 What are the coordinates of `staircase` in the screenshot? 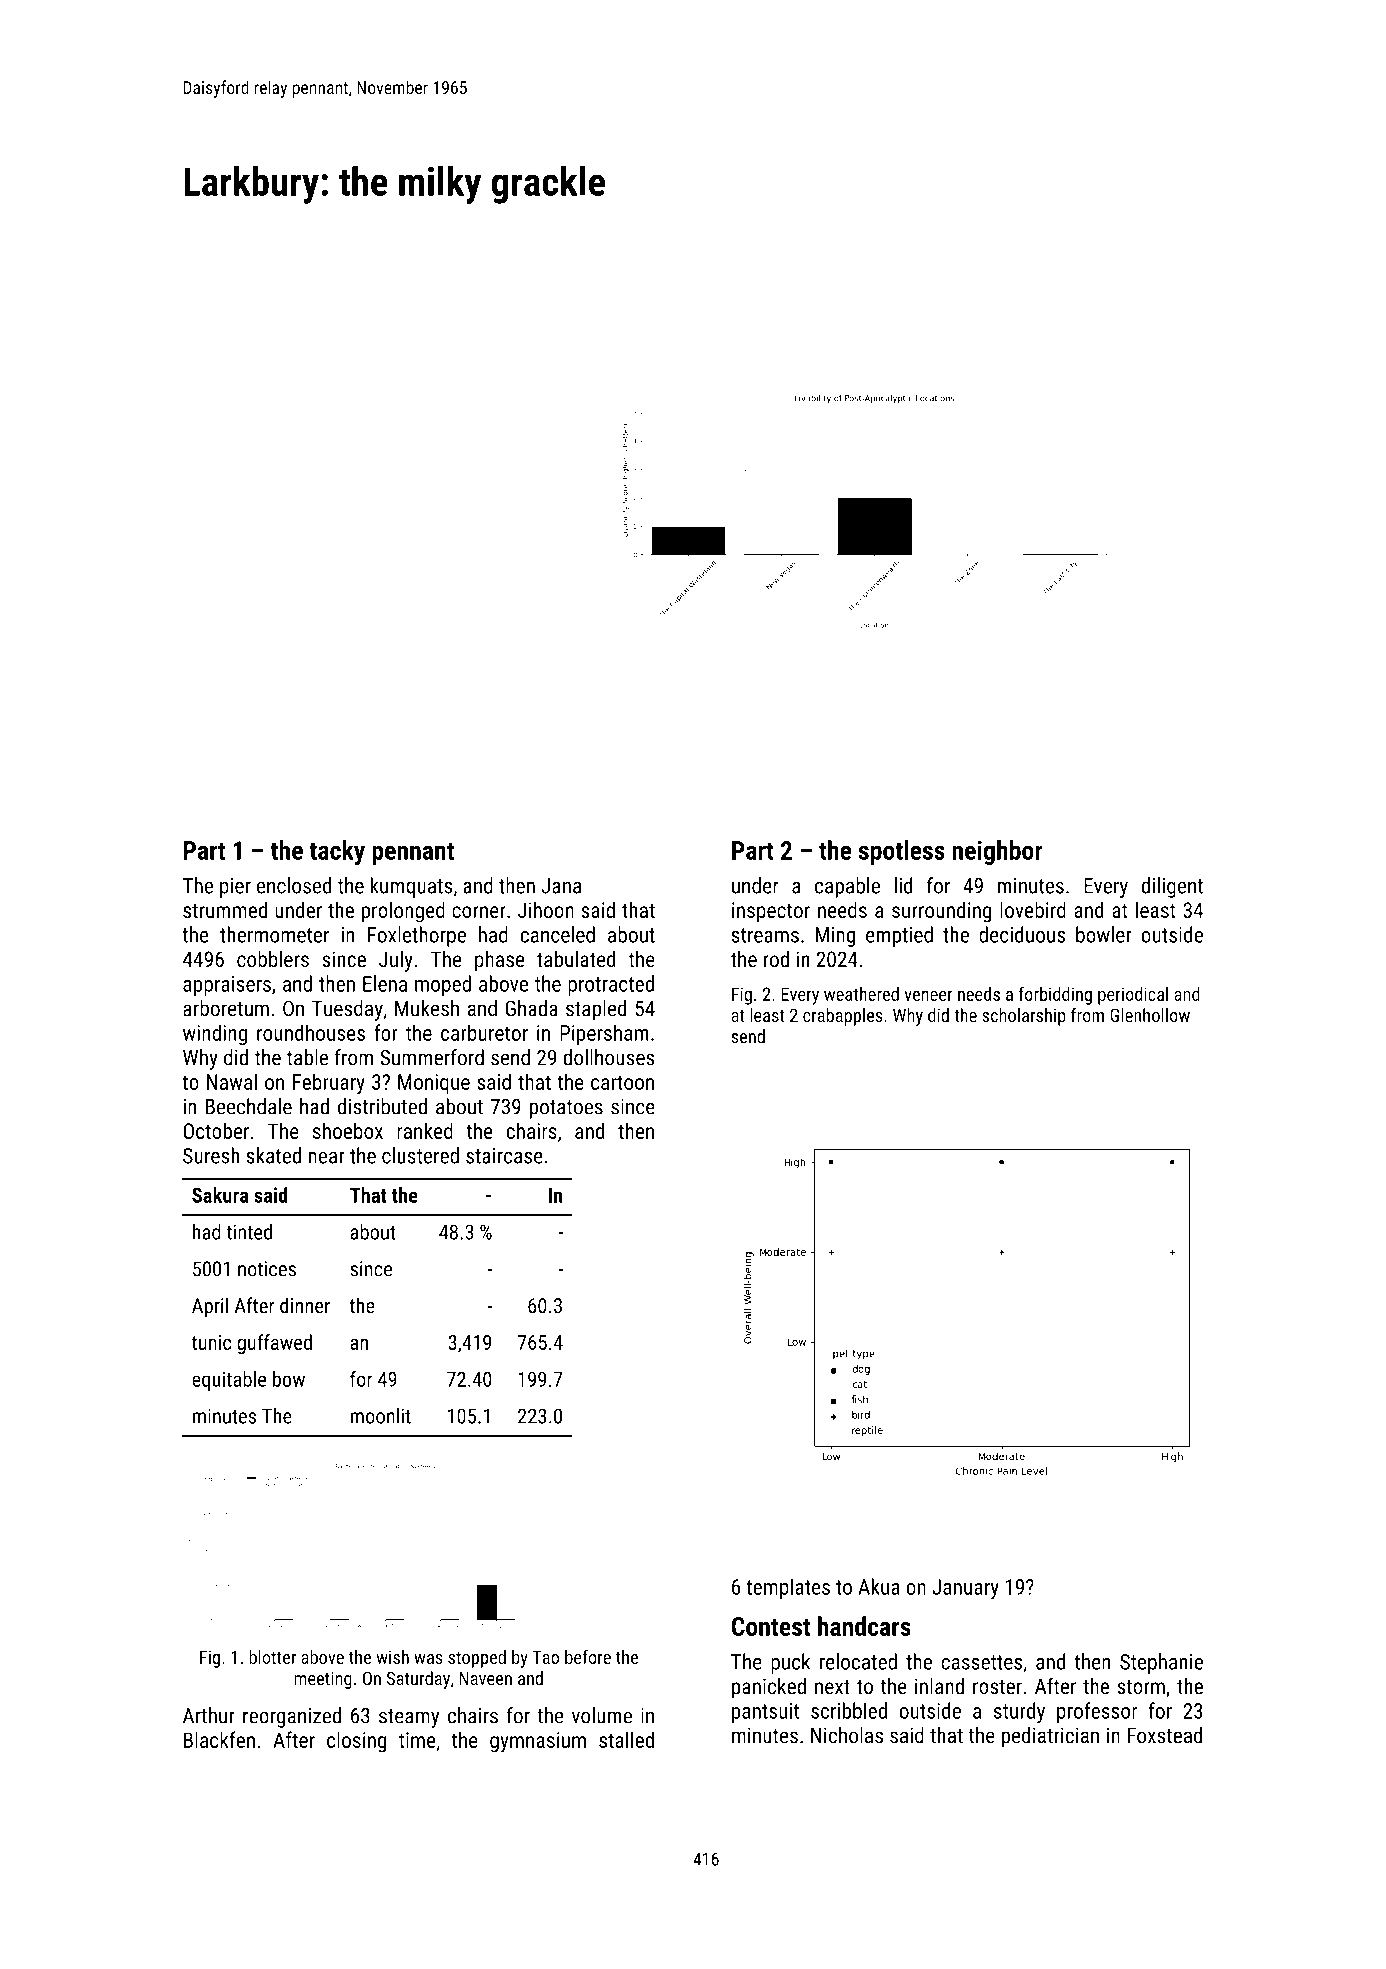 It's located at (504, 1156).
